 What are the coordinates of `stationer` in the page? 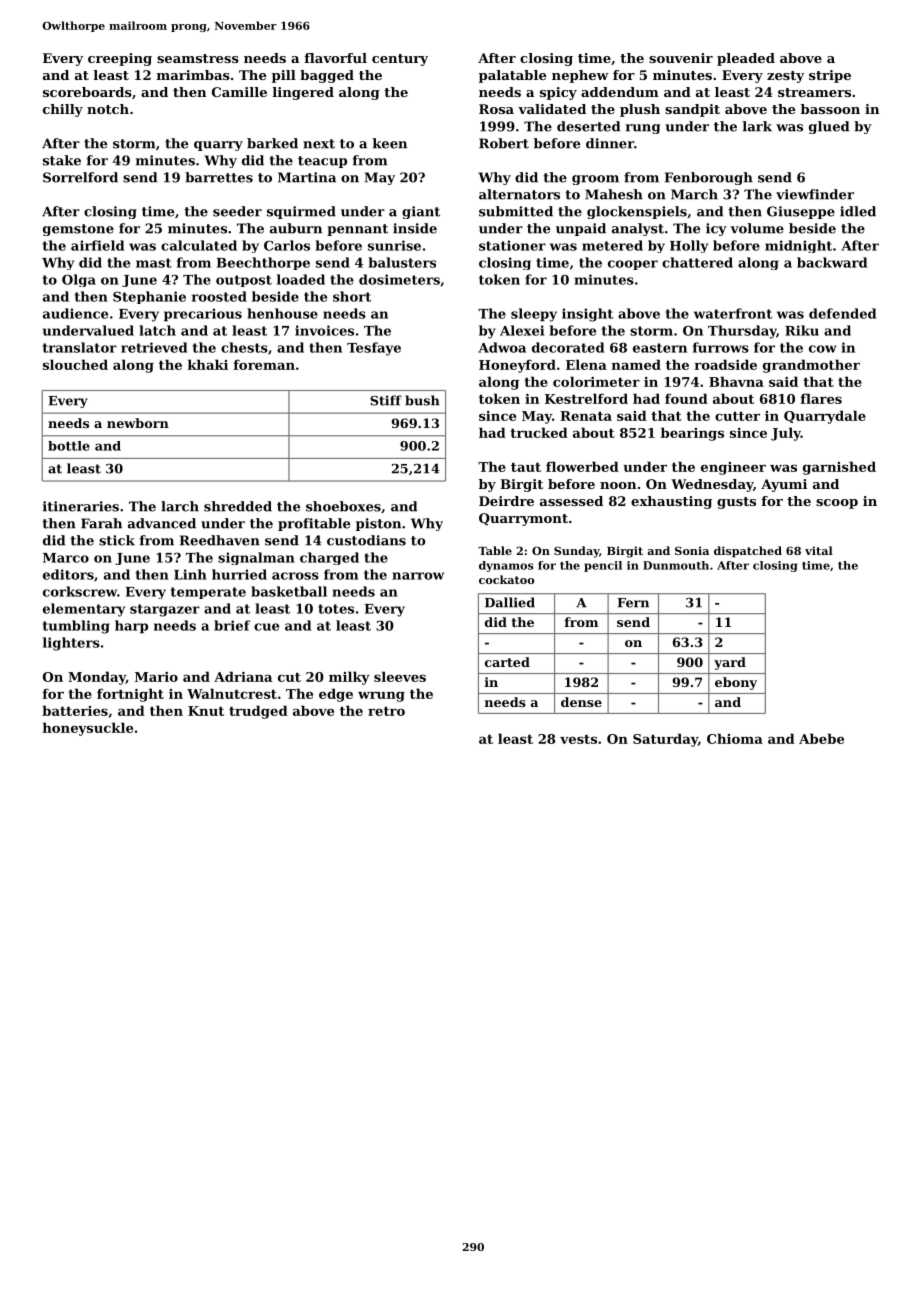 It's located at (512, 245).
